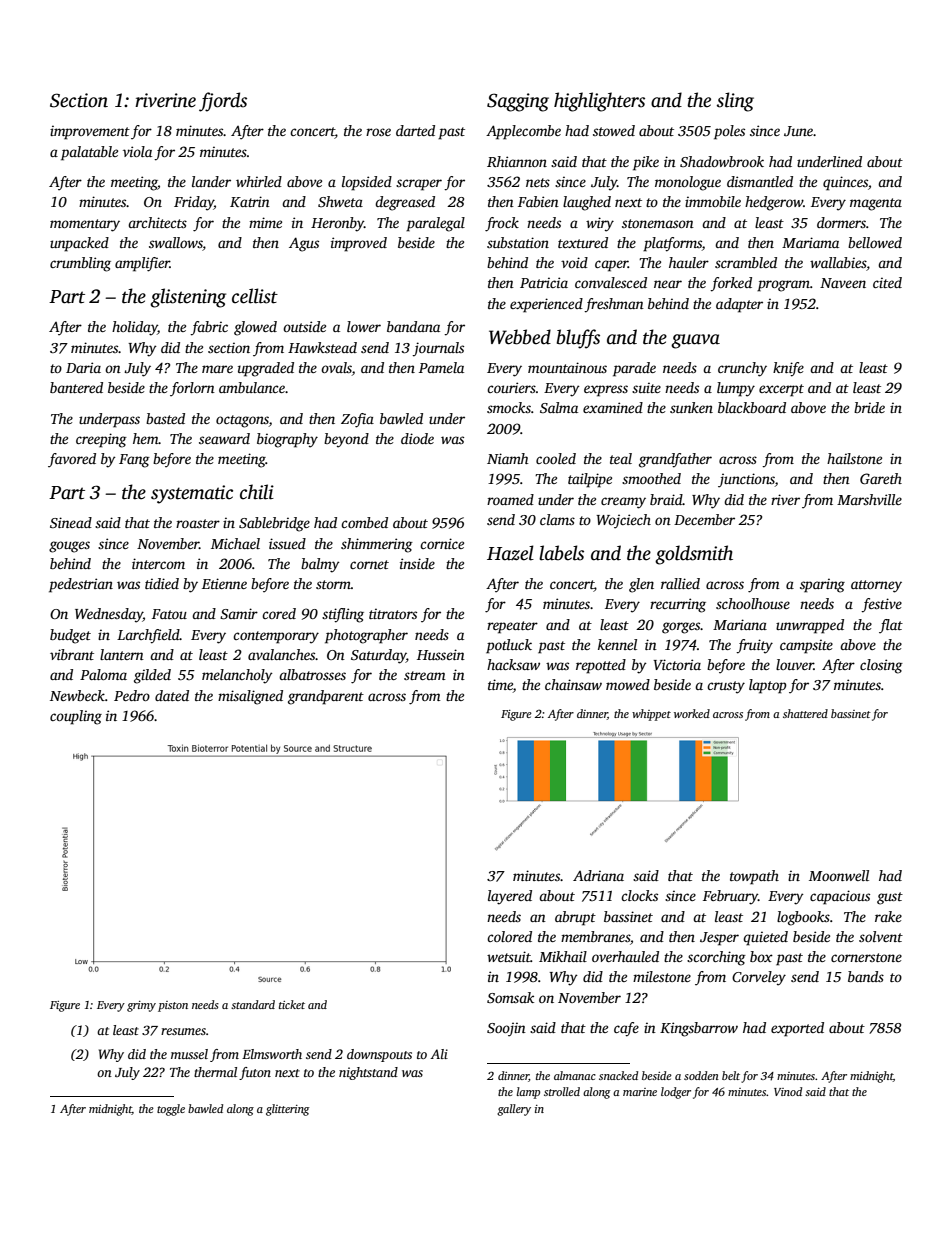 The image size is (952, 1233). What do you see at coordinates (510, 553) in the screenshot?
I see `Hazel` at bounding box center [510, 553].
